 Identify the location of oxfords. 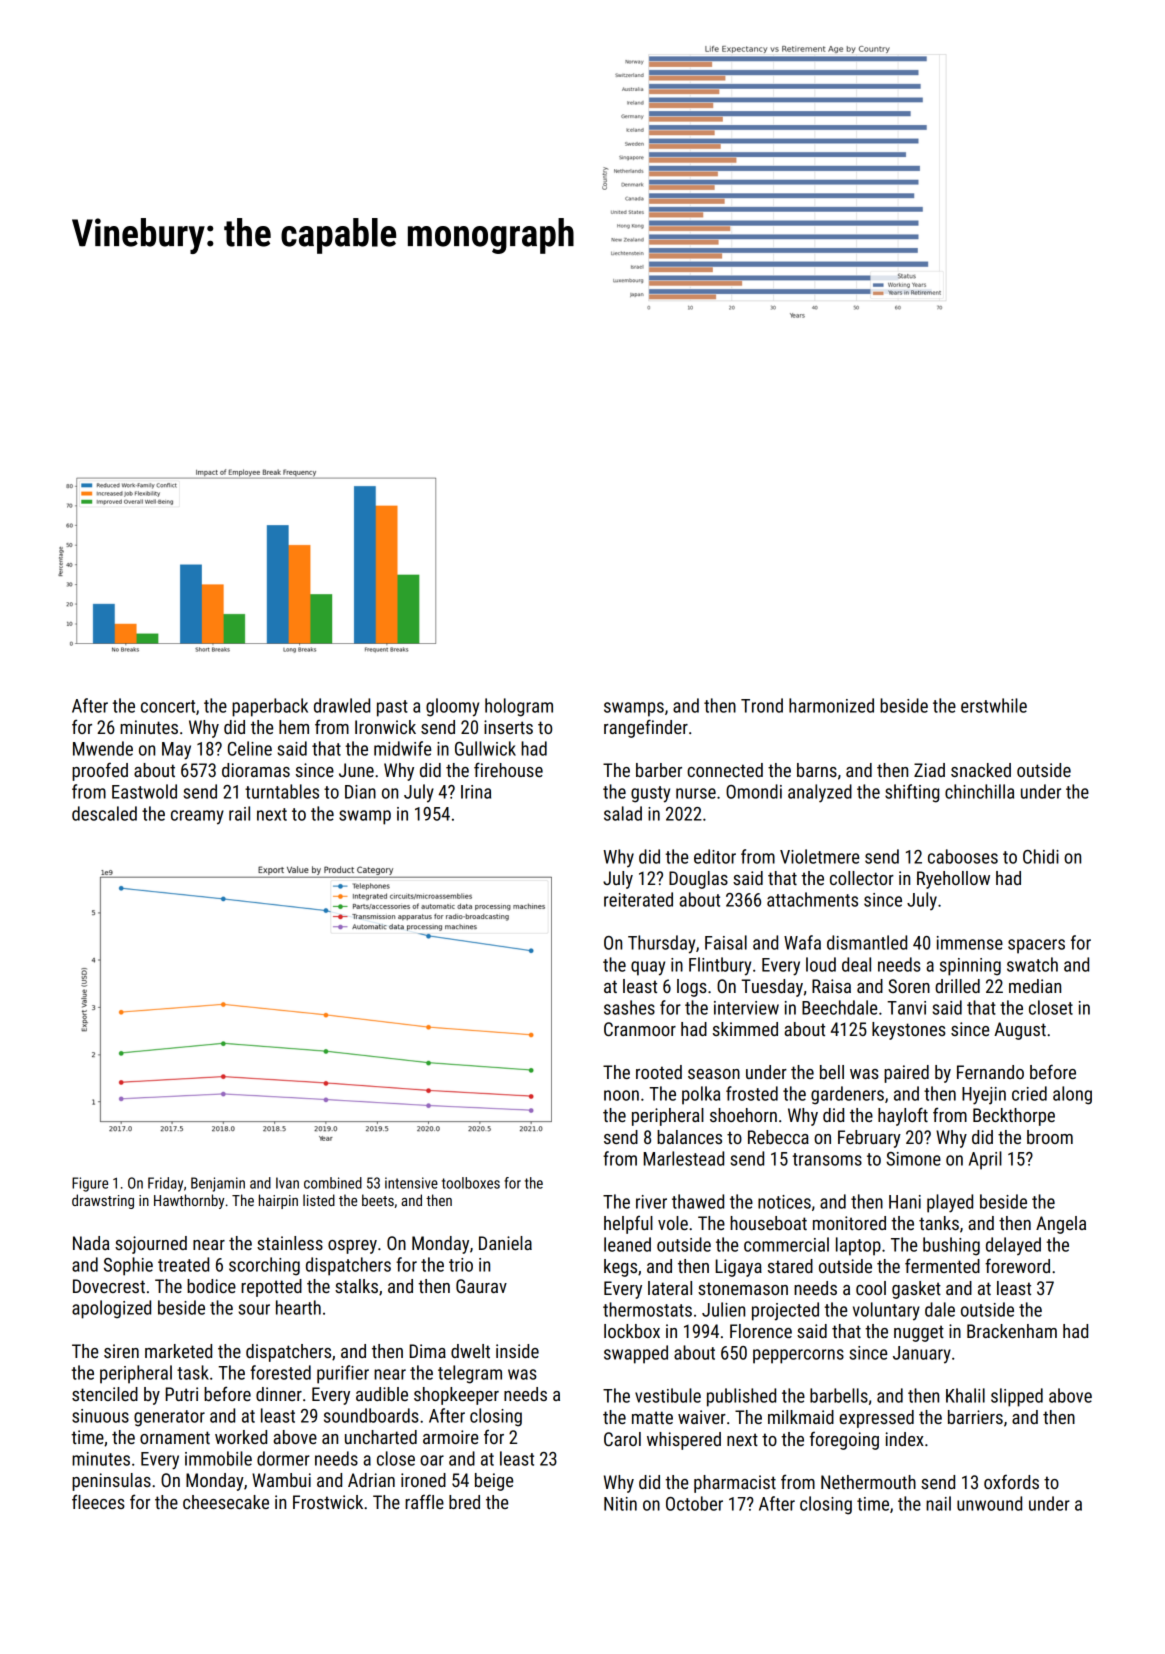
(1011, 1481).
